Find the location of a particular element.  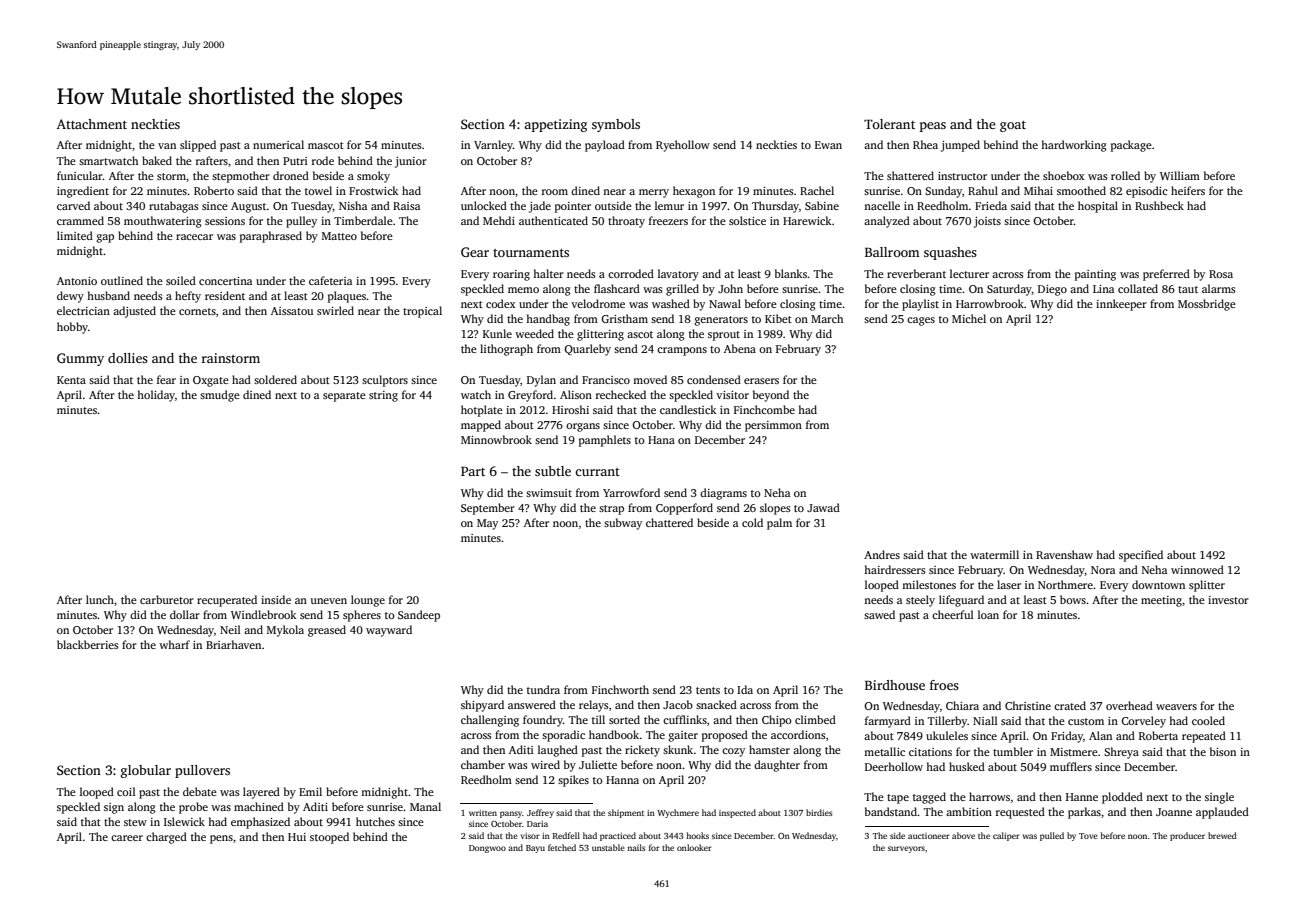

junior is located at coordinates (411, 162).
